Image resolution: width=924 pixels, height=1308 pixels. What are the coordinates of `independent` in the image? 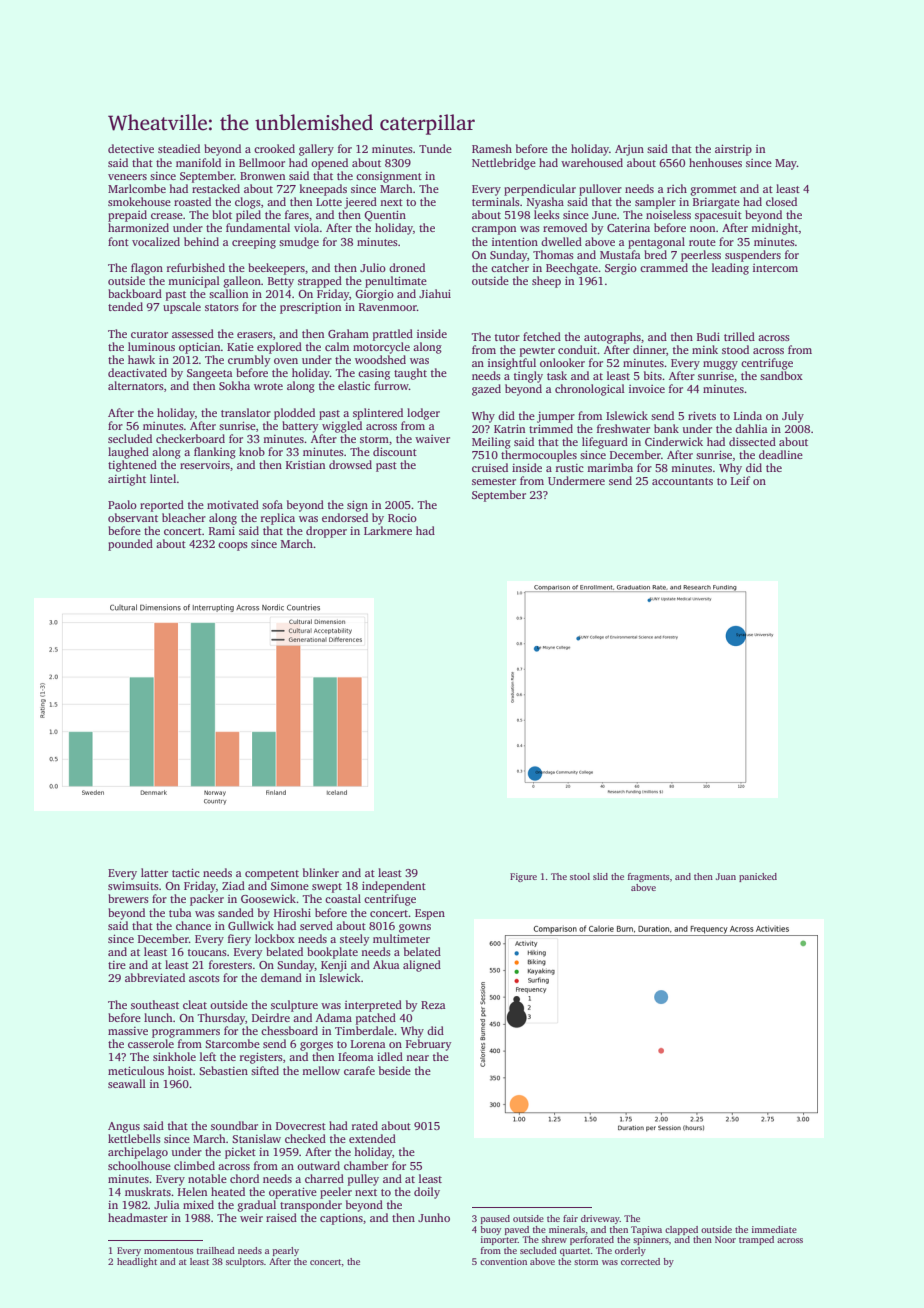 It's located at (394, 887).
